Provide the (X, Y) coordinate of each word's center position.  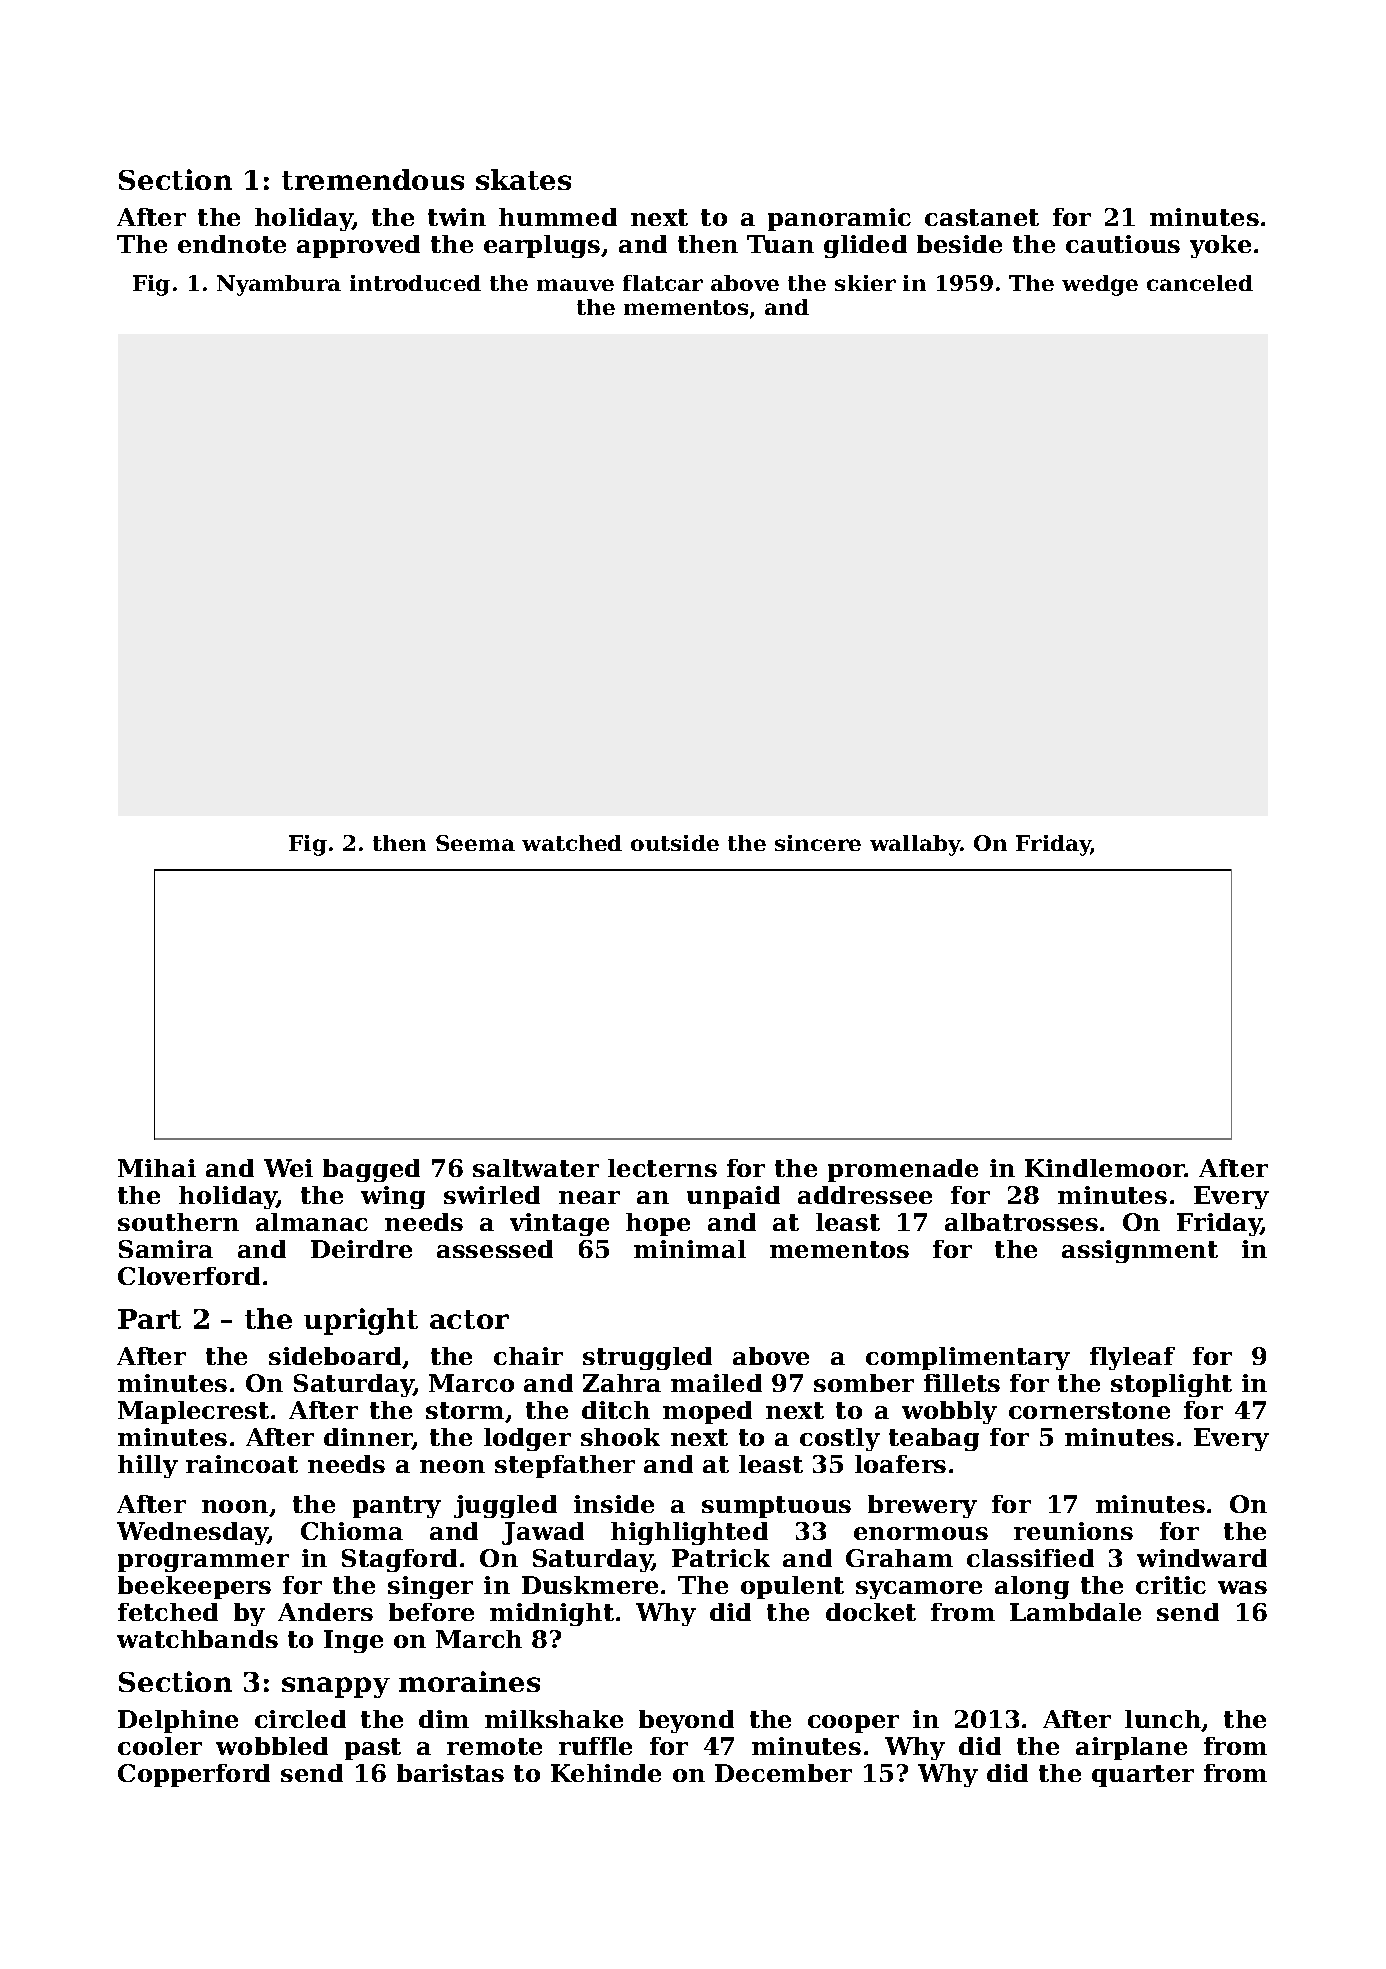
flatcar (663, 283)
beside (959, 244)
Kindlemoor (1105, 1168)
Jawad (543, 1533)
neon (452, 1466)
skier (865, 283)
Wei (288, 1168)
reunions (1073, 1531)
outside (675, 843)
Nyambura (279, 285)
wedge (1100, 285)
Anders (325, 1612)
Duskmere (590, 1585)
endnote (232, 244)
